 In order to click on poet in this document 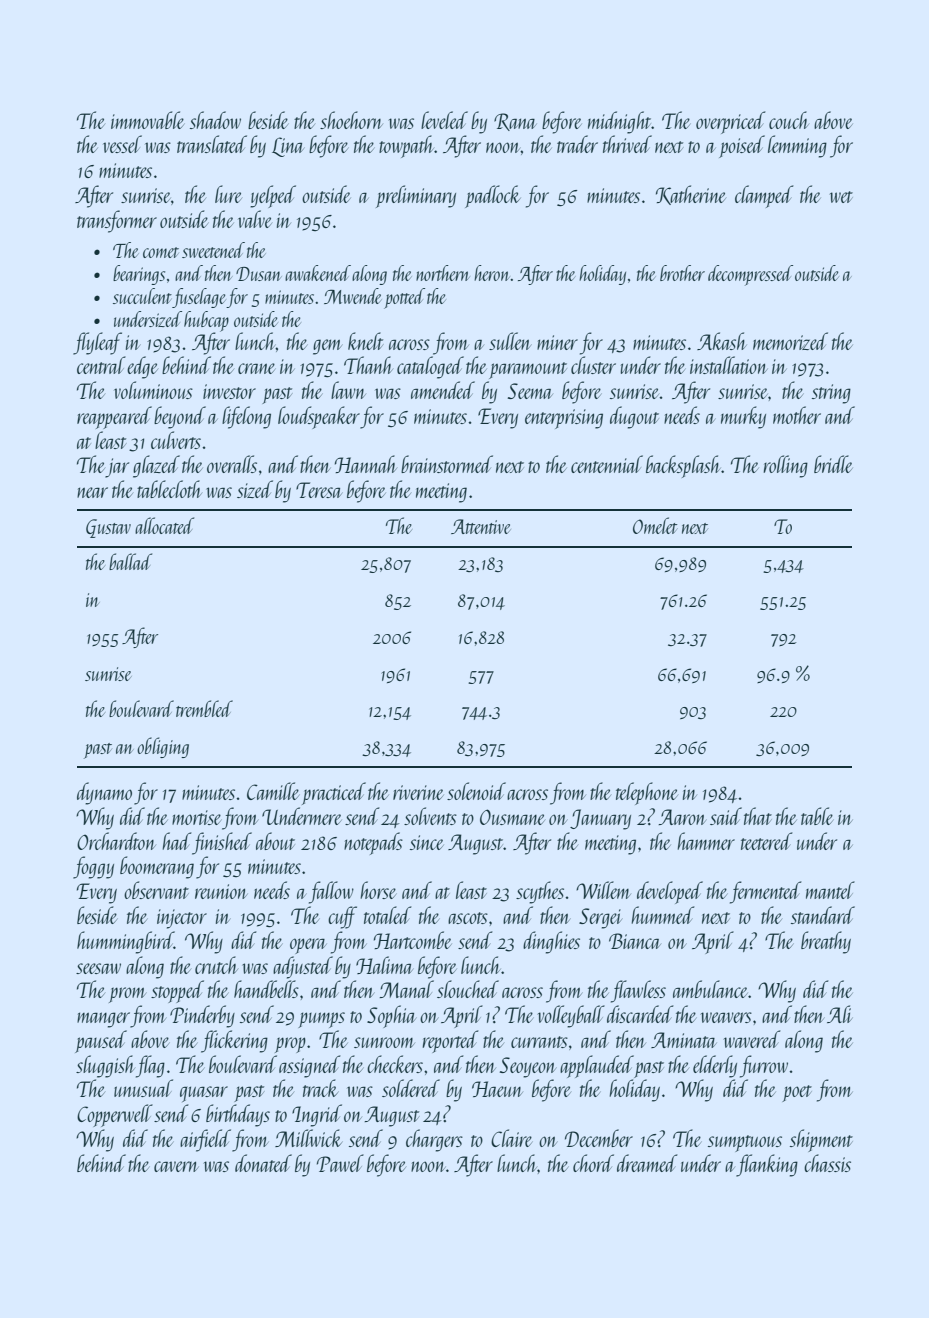, I will do `click(797, 1093)`.
